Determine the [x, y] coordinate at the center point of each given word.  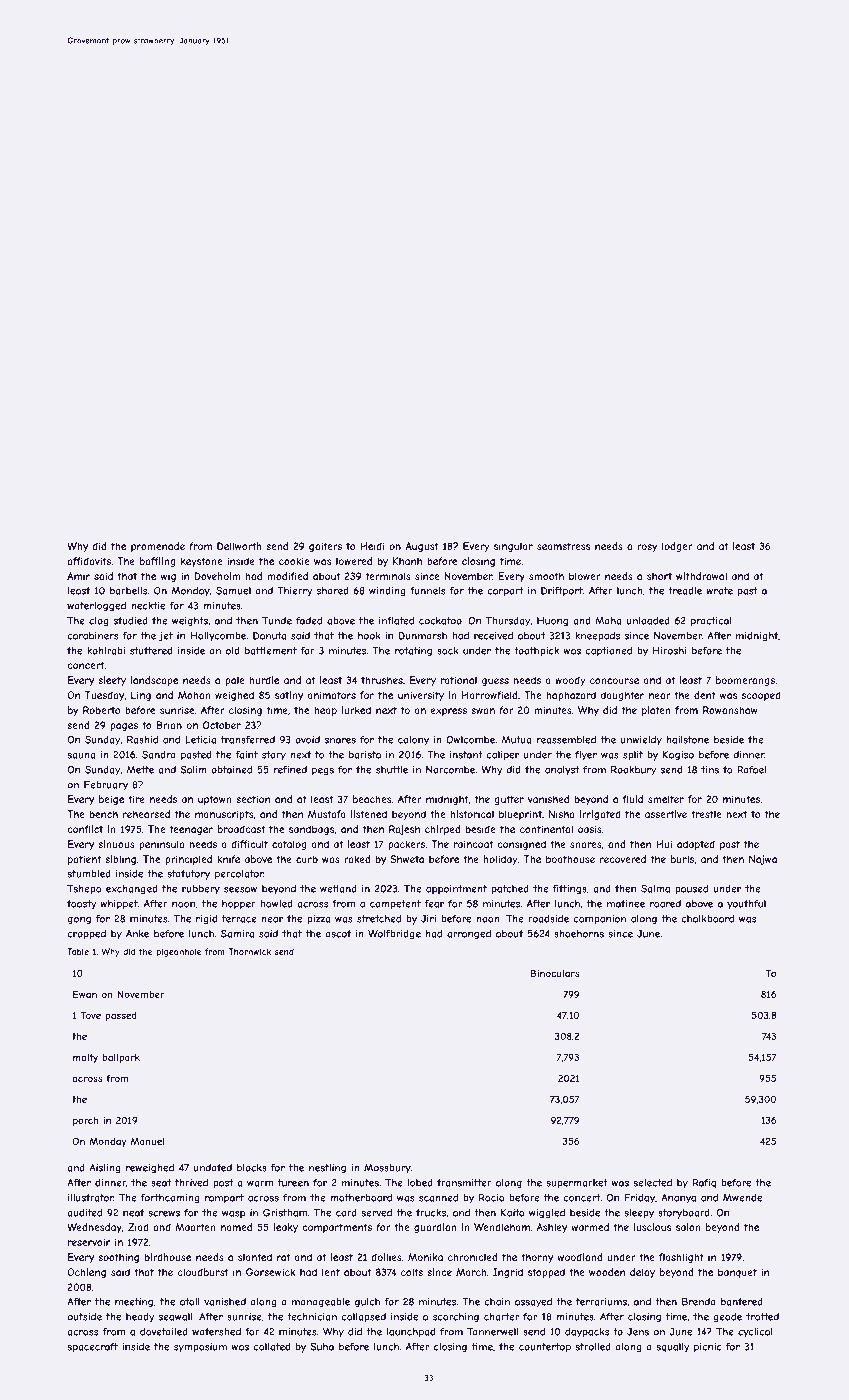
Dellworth [239, 546]
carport [505, 592]
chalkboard [707, 919]
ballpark [121, 1058]
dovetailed [164, 1332]
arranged [469, 935]
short [659, 576]
